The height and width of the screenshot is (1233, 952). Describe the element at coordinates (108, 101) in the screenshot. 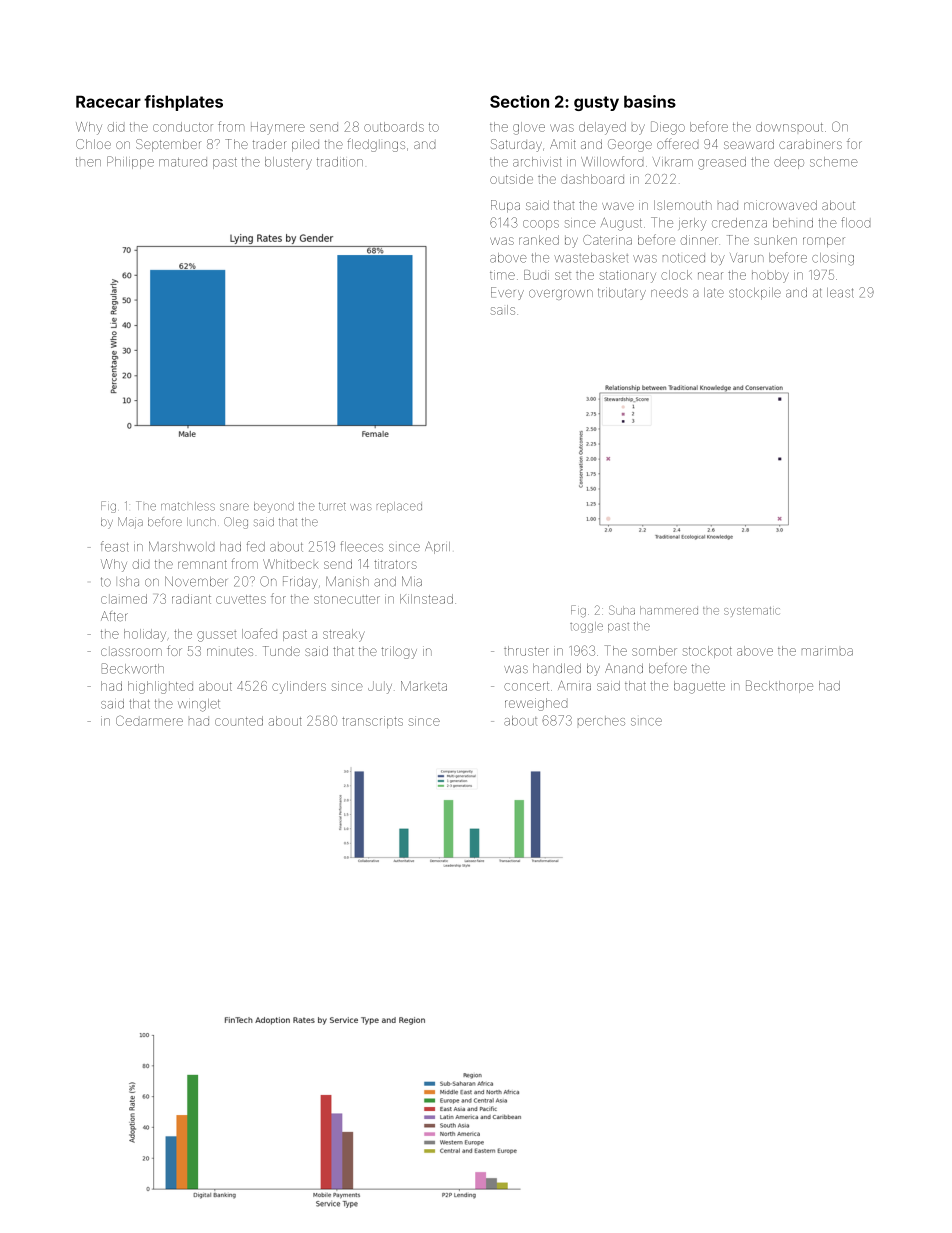

I see `Racecar` at that location.
